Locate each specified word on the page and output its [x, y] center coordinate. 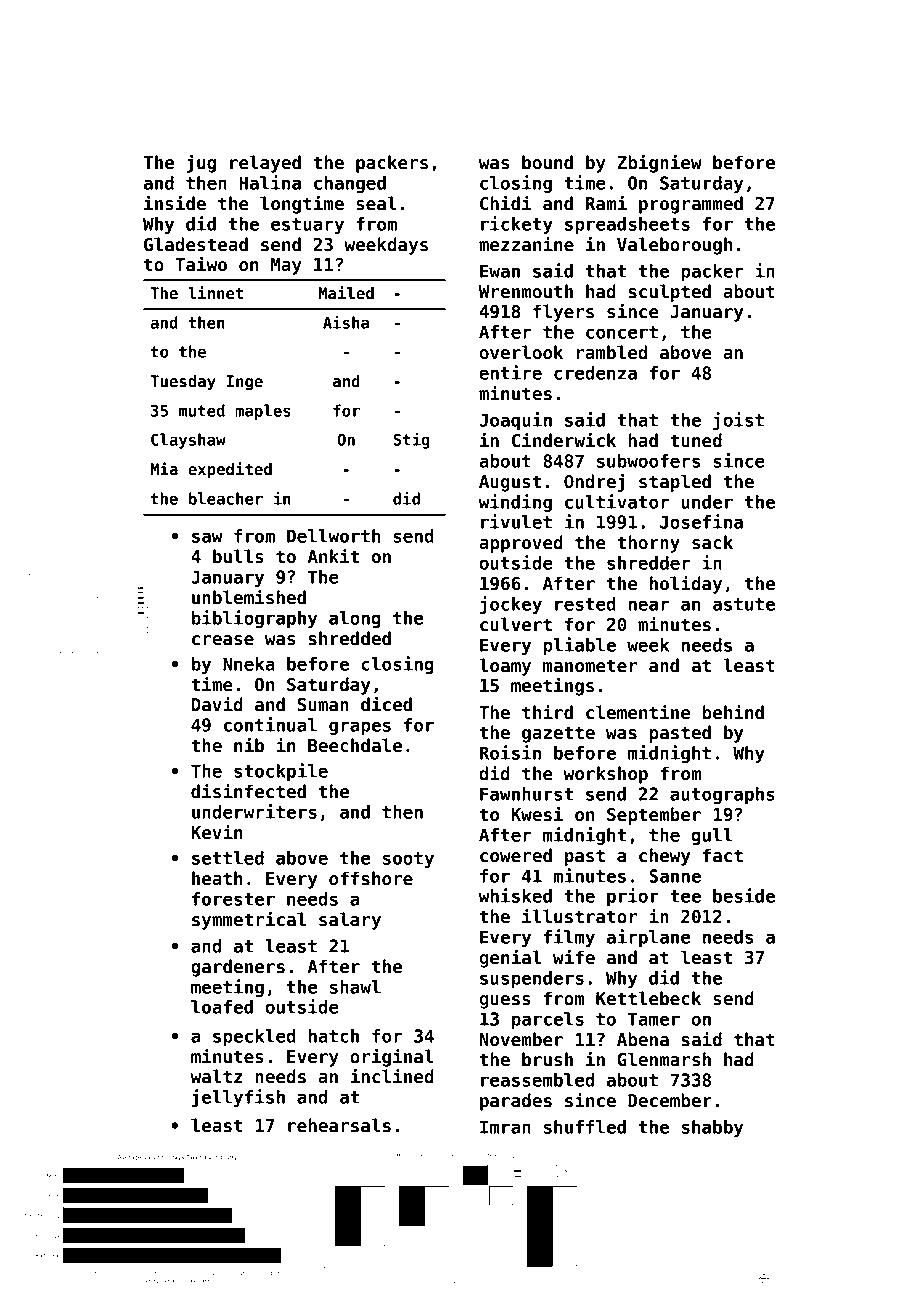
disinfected [248, 791]
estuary [307, 226]
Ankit [333, 555]
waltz [217, 1076]
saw [207, 537]
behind [733, 712]
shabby [713, 1128]
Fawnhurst [526, 794]
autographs [722, 795]
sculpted [670, 293]
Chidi [505, 203]
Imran [505, 1127]
